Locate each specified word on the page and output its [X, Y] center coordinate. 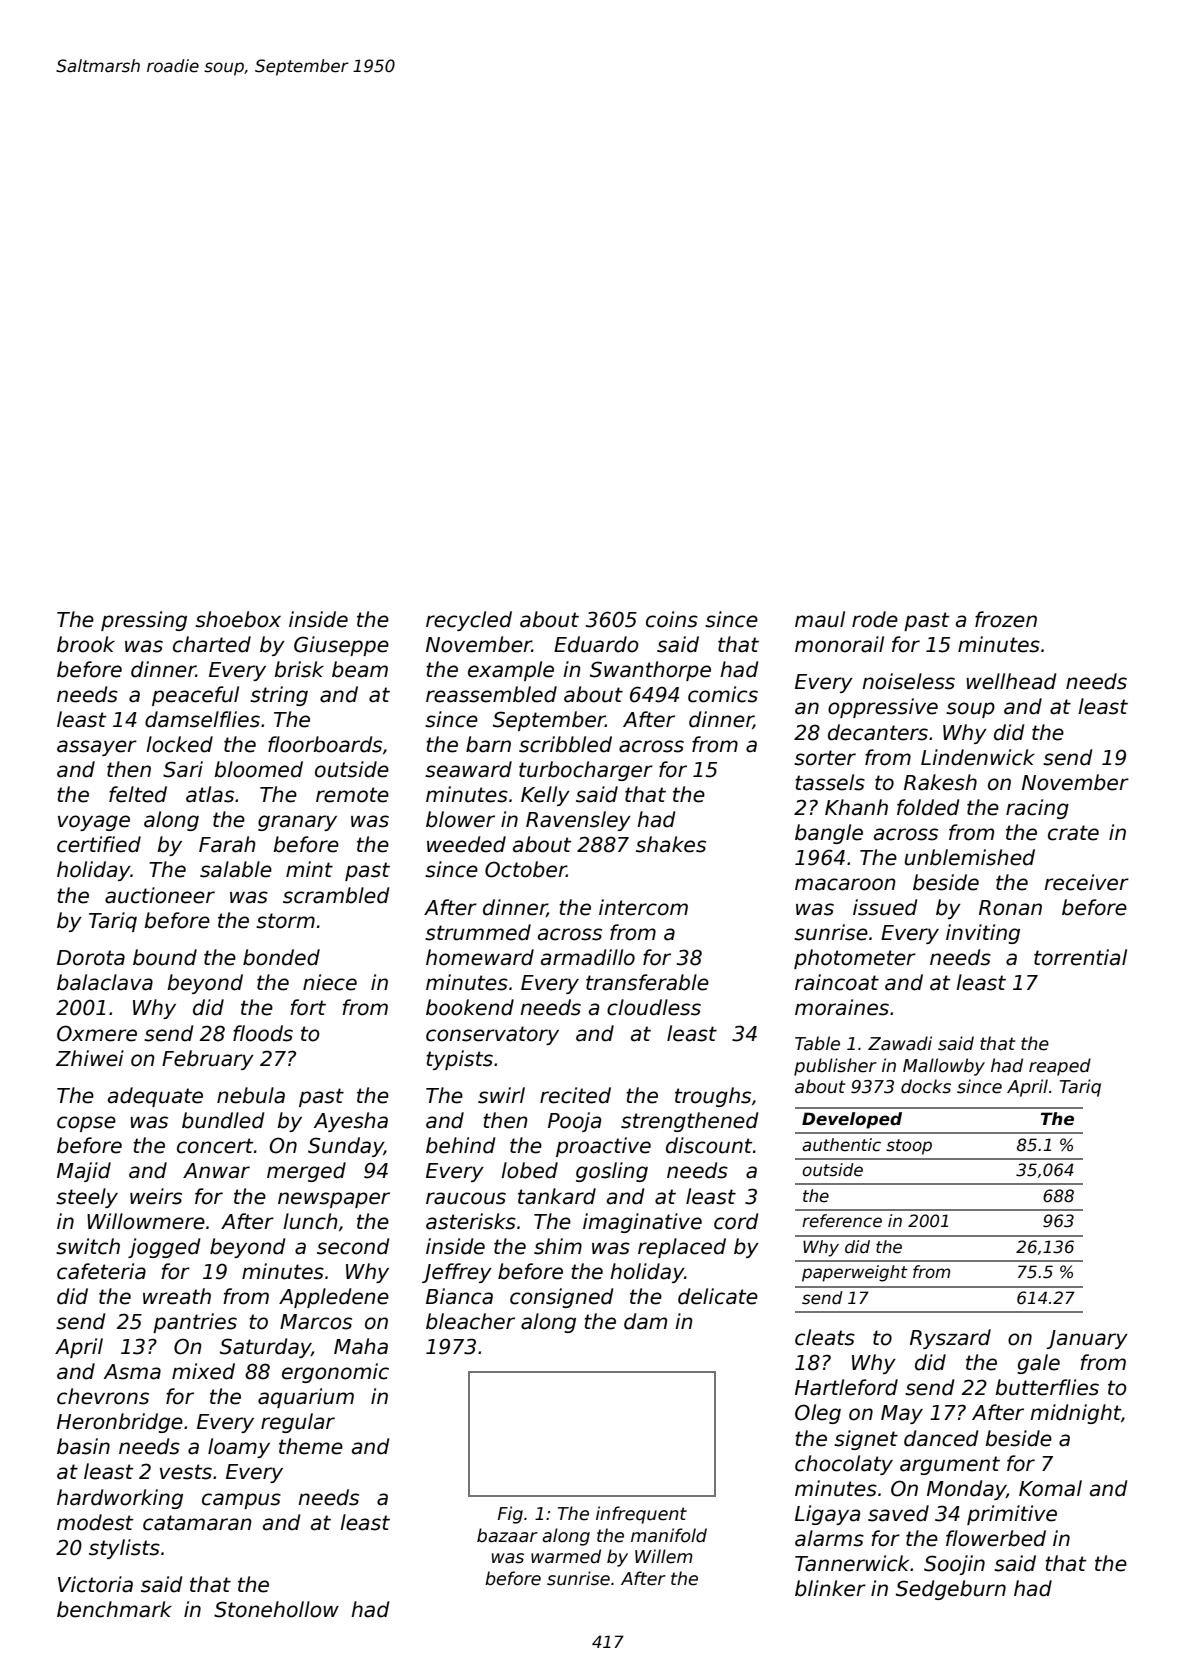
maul [820, 619]
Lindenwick [978, 757]
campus [241, 1501]
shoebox [238, 619]
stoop [909, 1147]
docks [926, 1086]
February [208, 1060]
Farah [227, 844]
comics [723, 694]
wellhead [1011, 681]
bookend [470, 1007]
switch [88, 1246]
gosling [612, 1172]
